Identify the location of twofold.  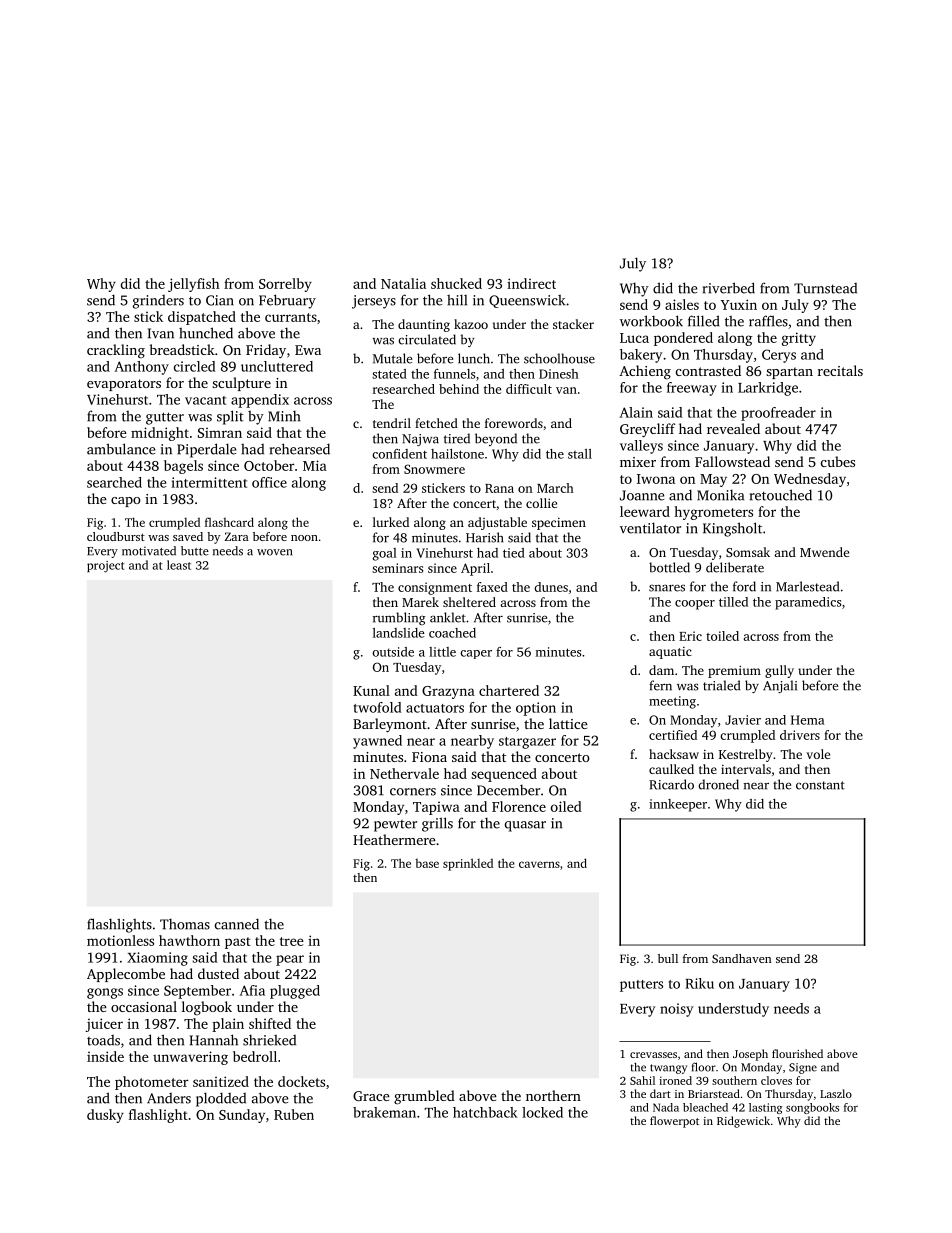
(378, 707).
